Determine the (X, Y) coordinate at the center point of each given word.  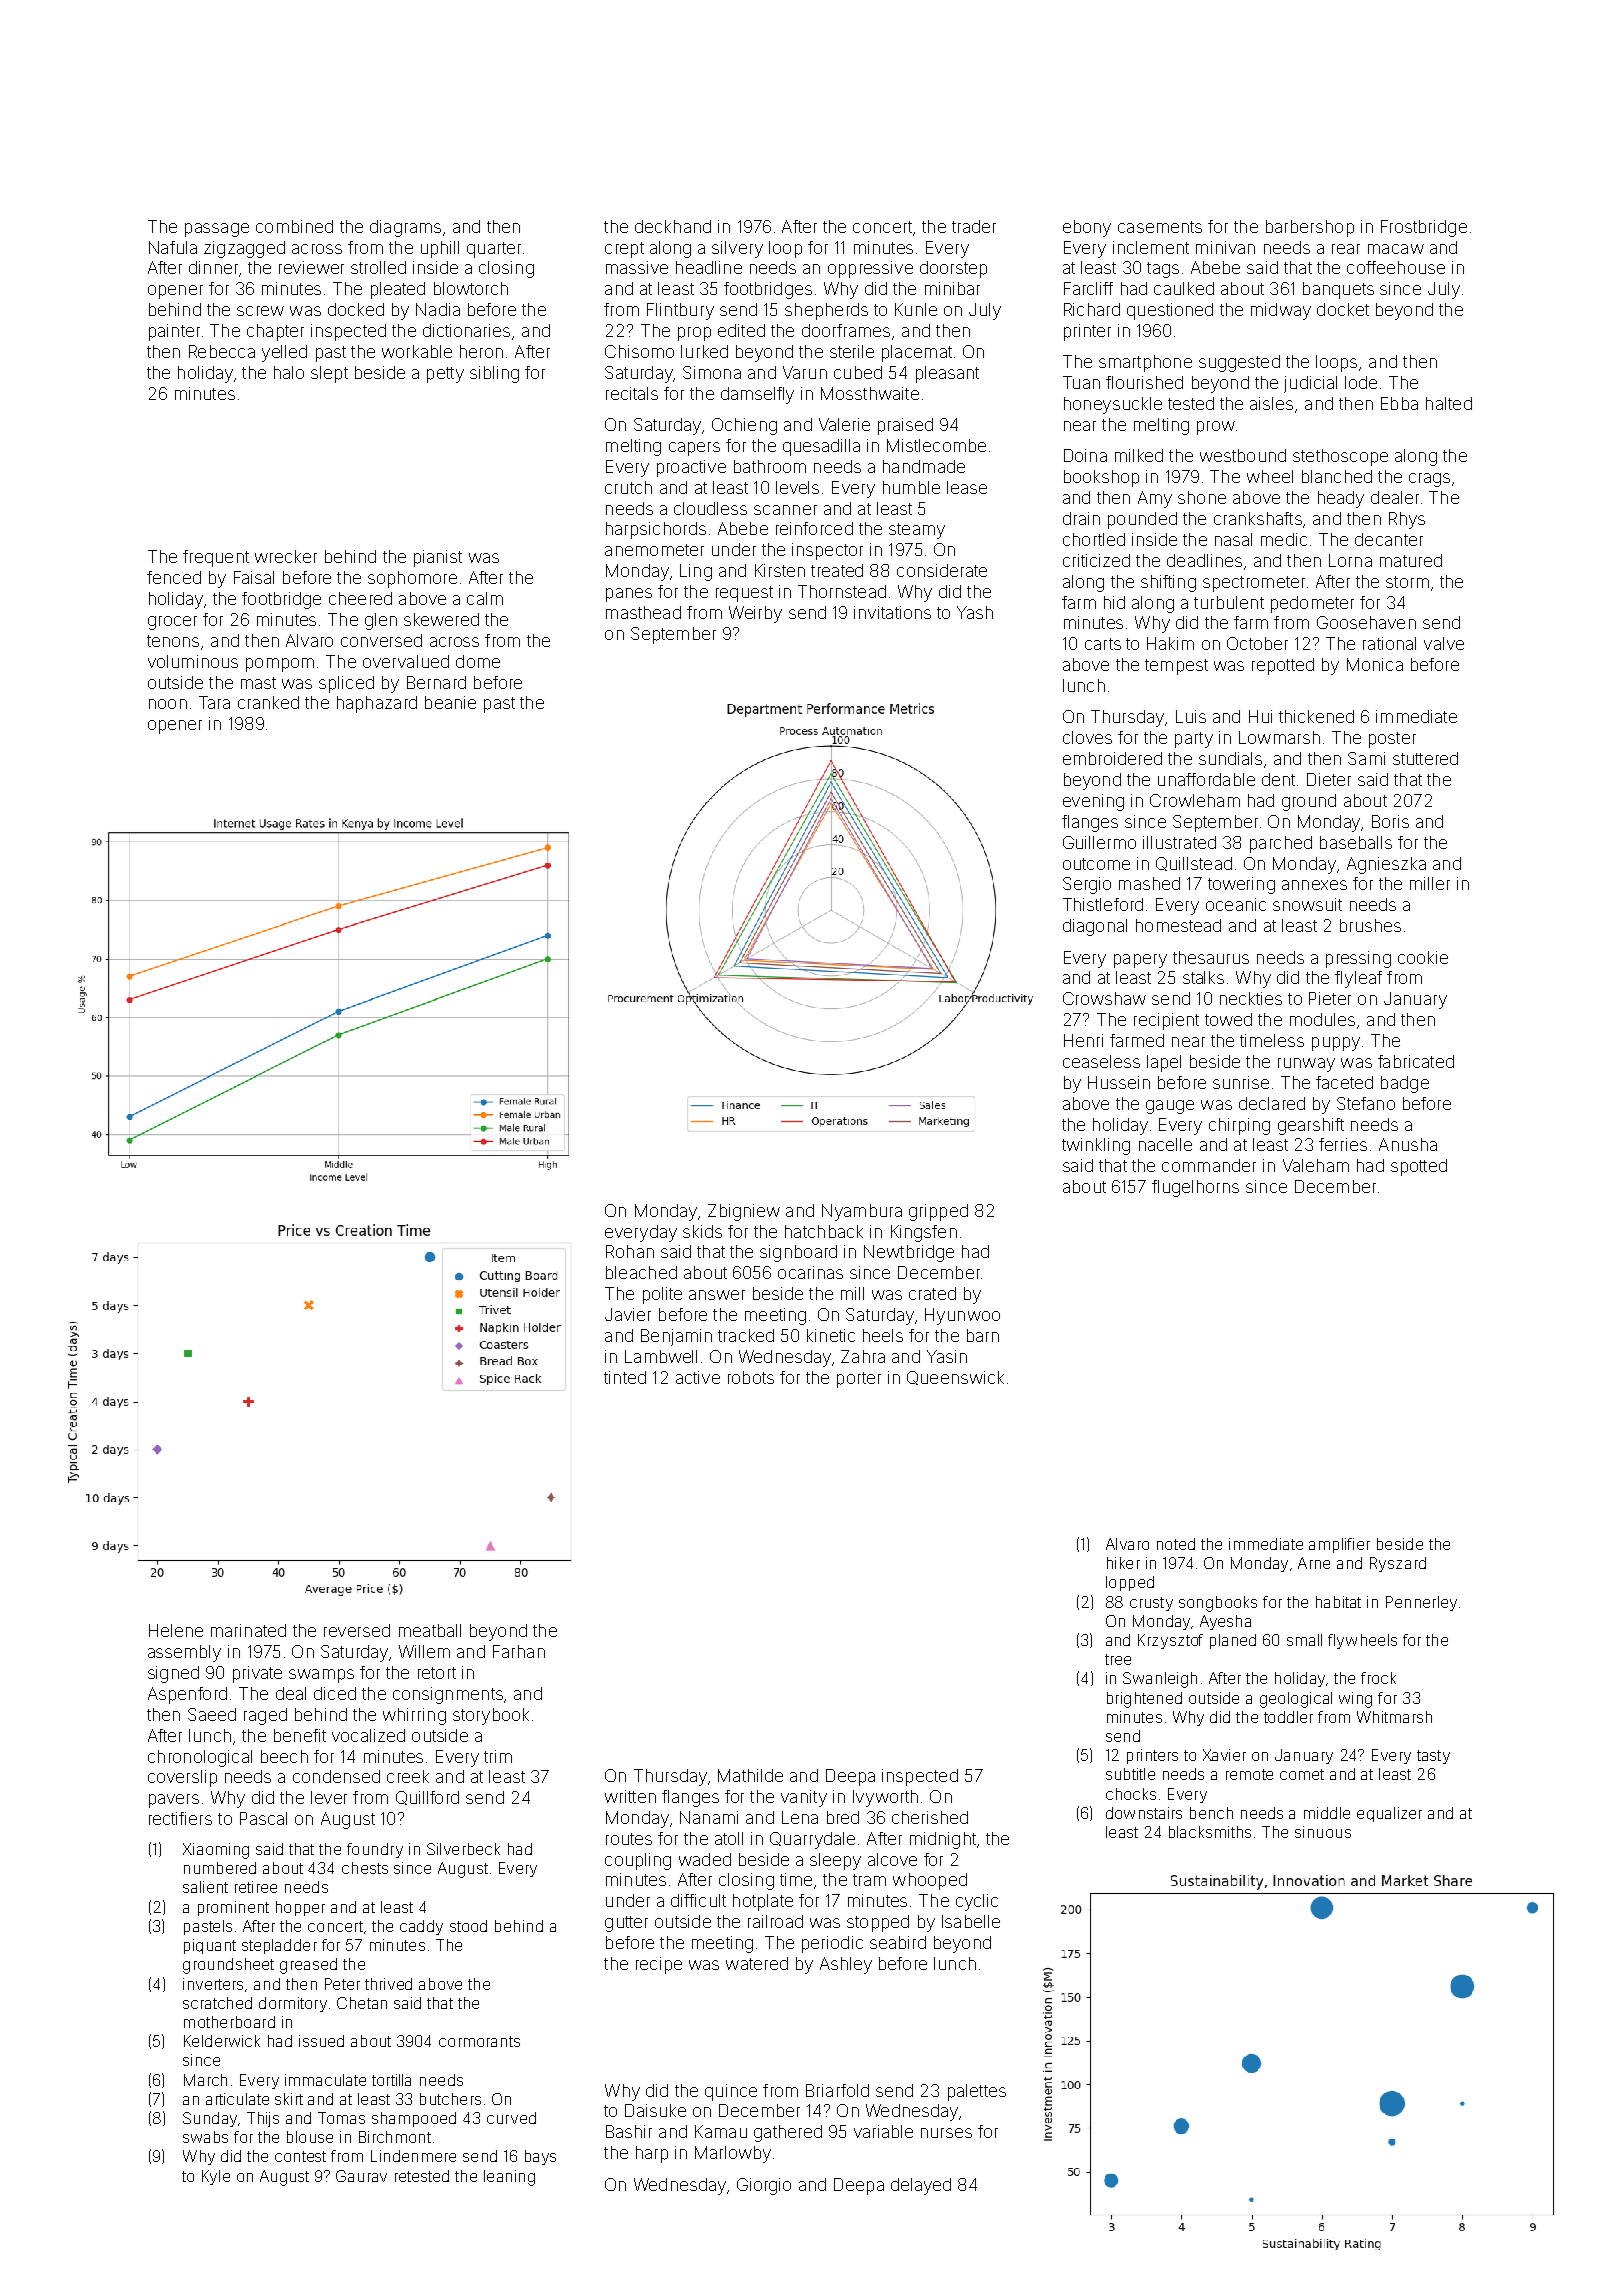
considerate (942, 570)
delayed (921, 2186)
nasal (1233, 539)
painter (174, 332)
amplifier (1339, 1545)
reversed (357, 1630)
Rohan (630, 1251)
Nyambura (862, 1212)
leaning (509, 2178)
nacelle (1165, 1144)
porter (859, 1380)
